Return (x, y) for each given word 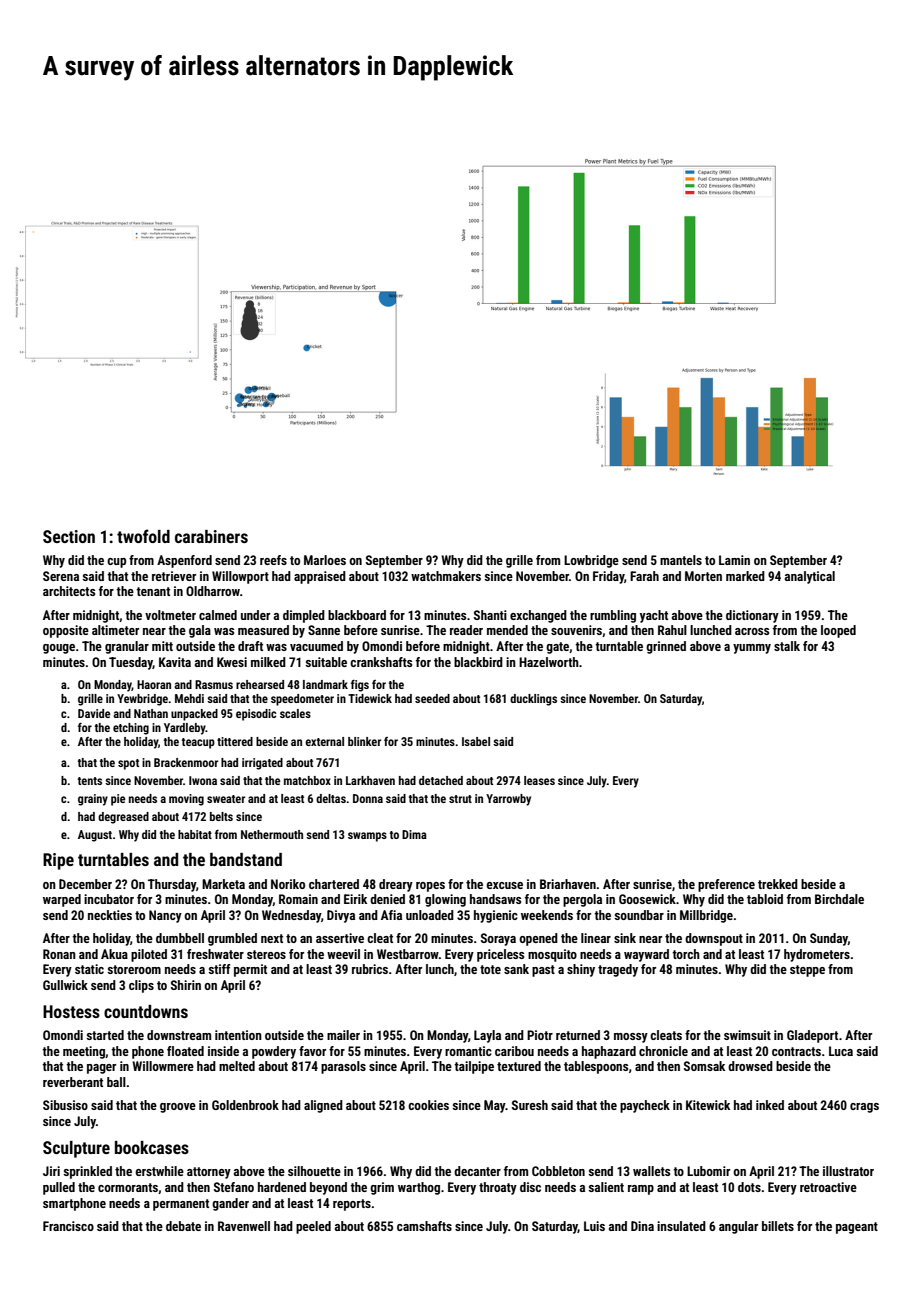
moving (186, 800)
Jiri (51, 1171)
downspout (714, 939)
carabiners (211, 536)
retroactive (828, 1187)
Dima (414, 834)
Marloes (325, 560)
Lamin (734, 560)
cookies (428, 1105)
